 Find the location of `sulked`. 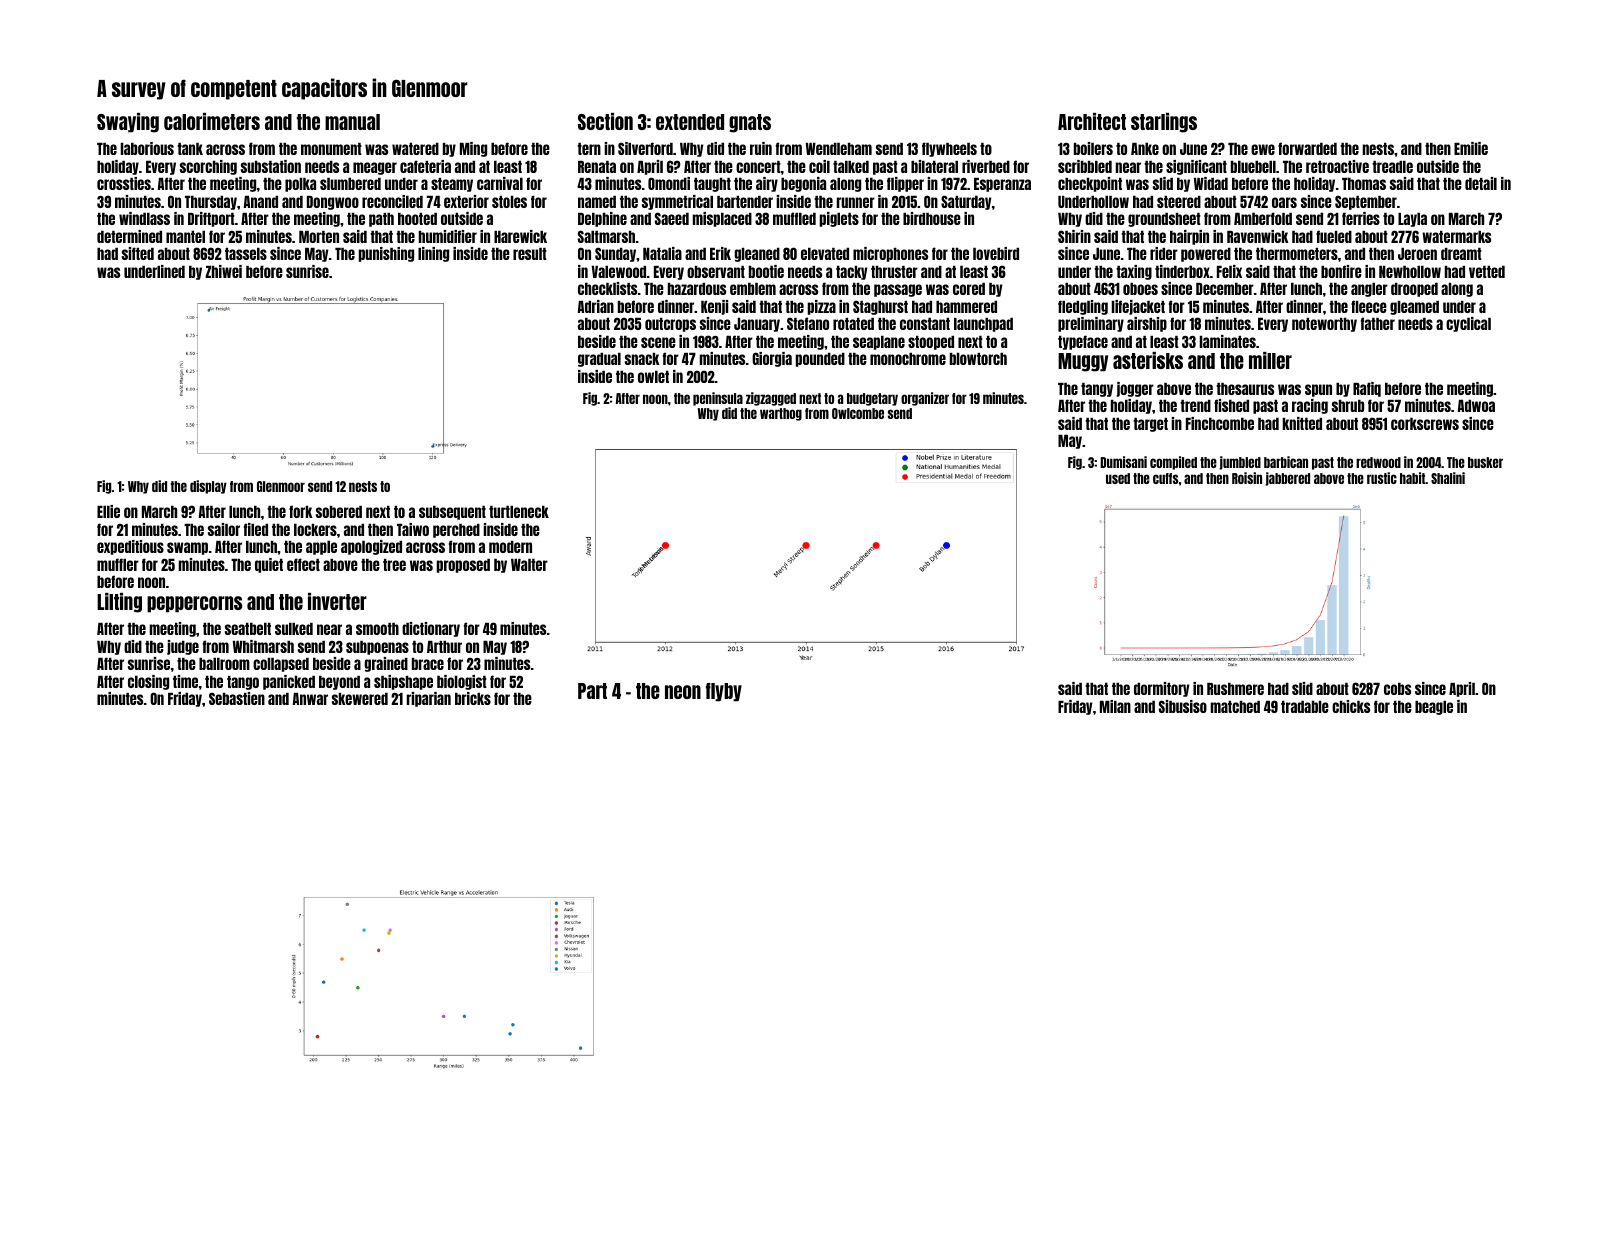

sulked is located at coordinates (294, 629).
